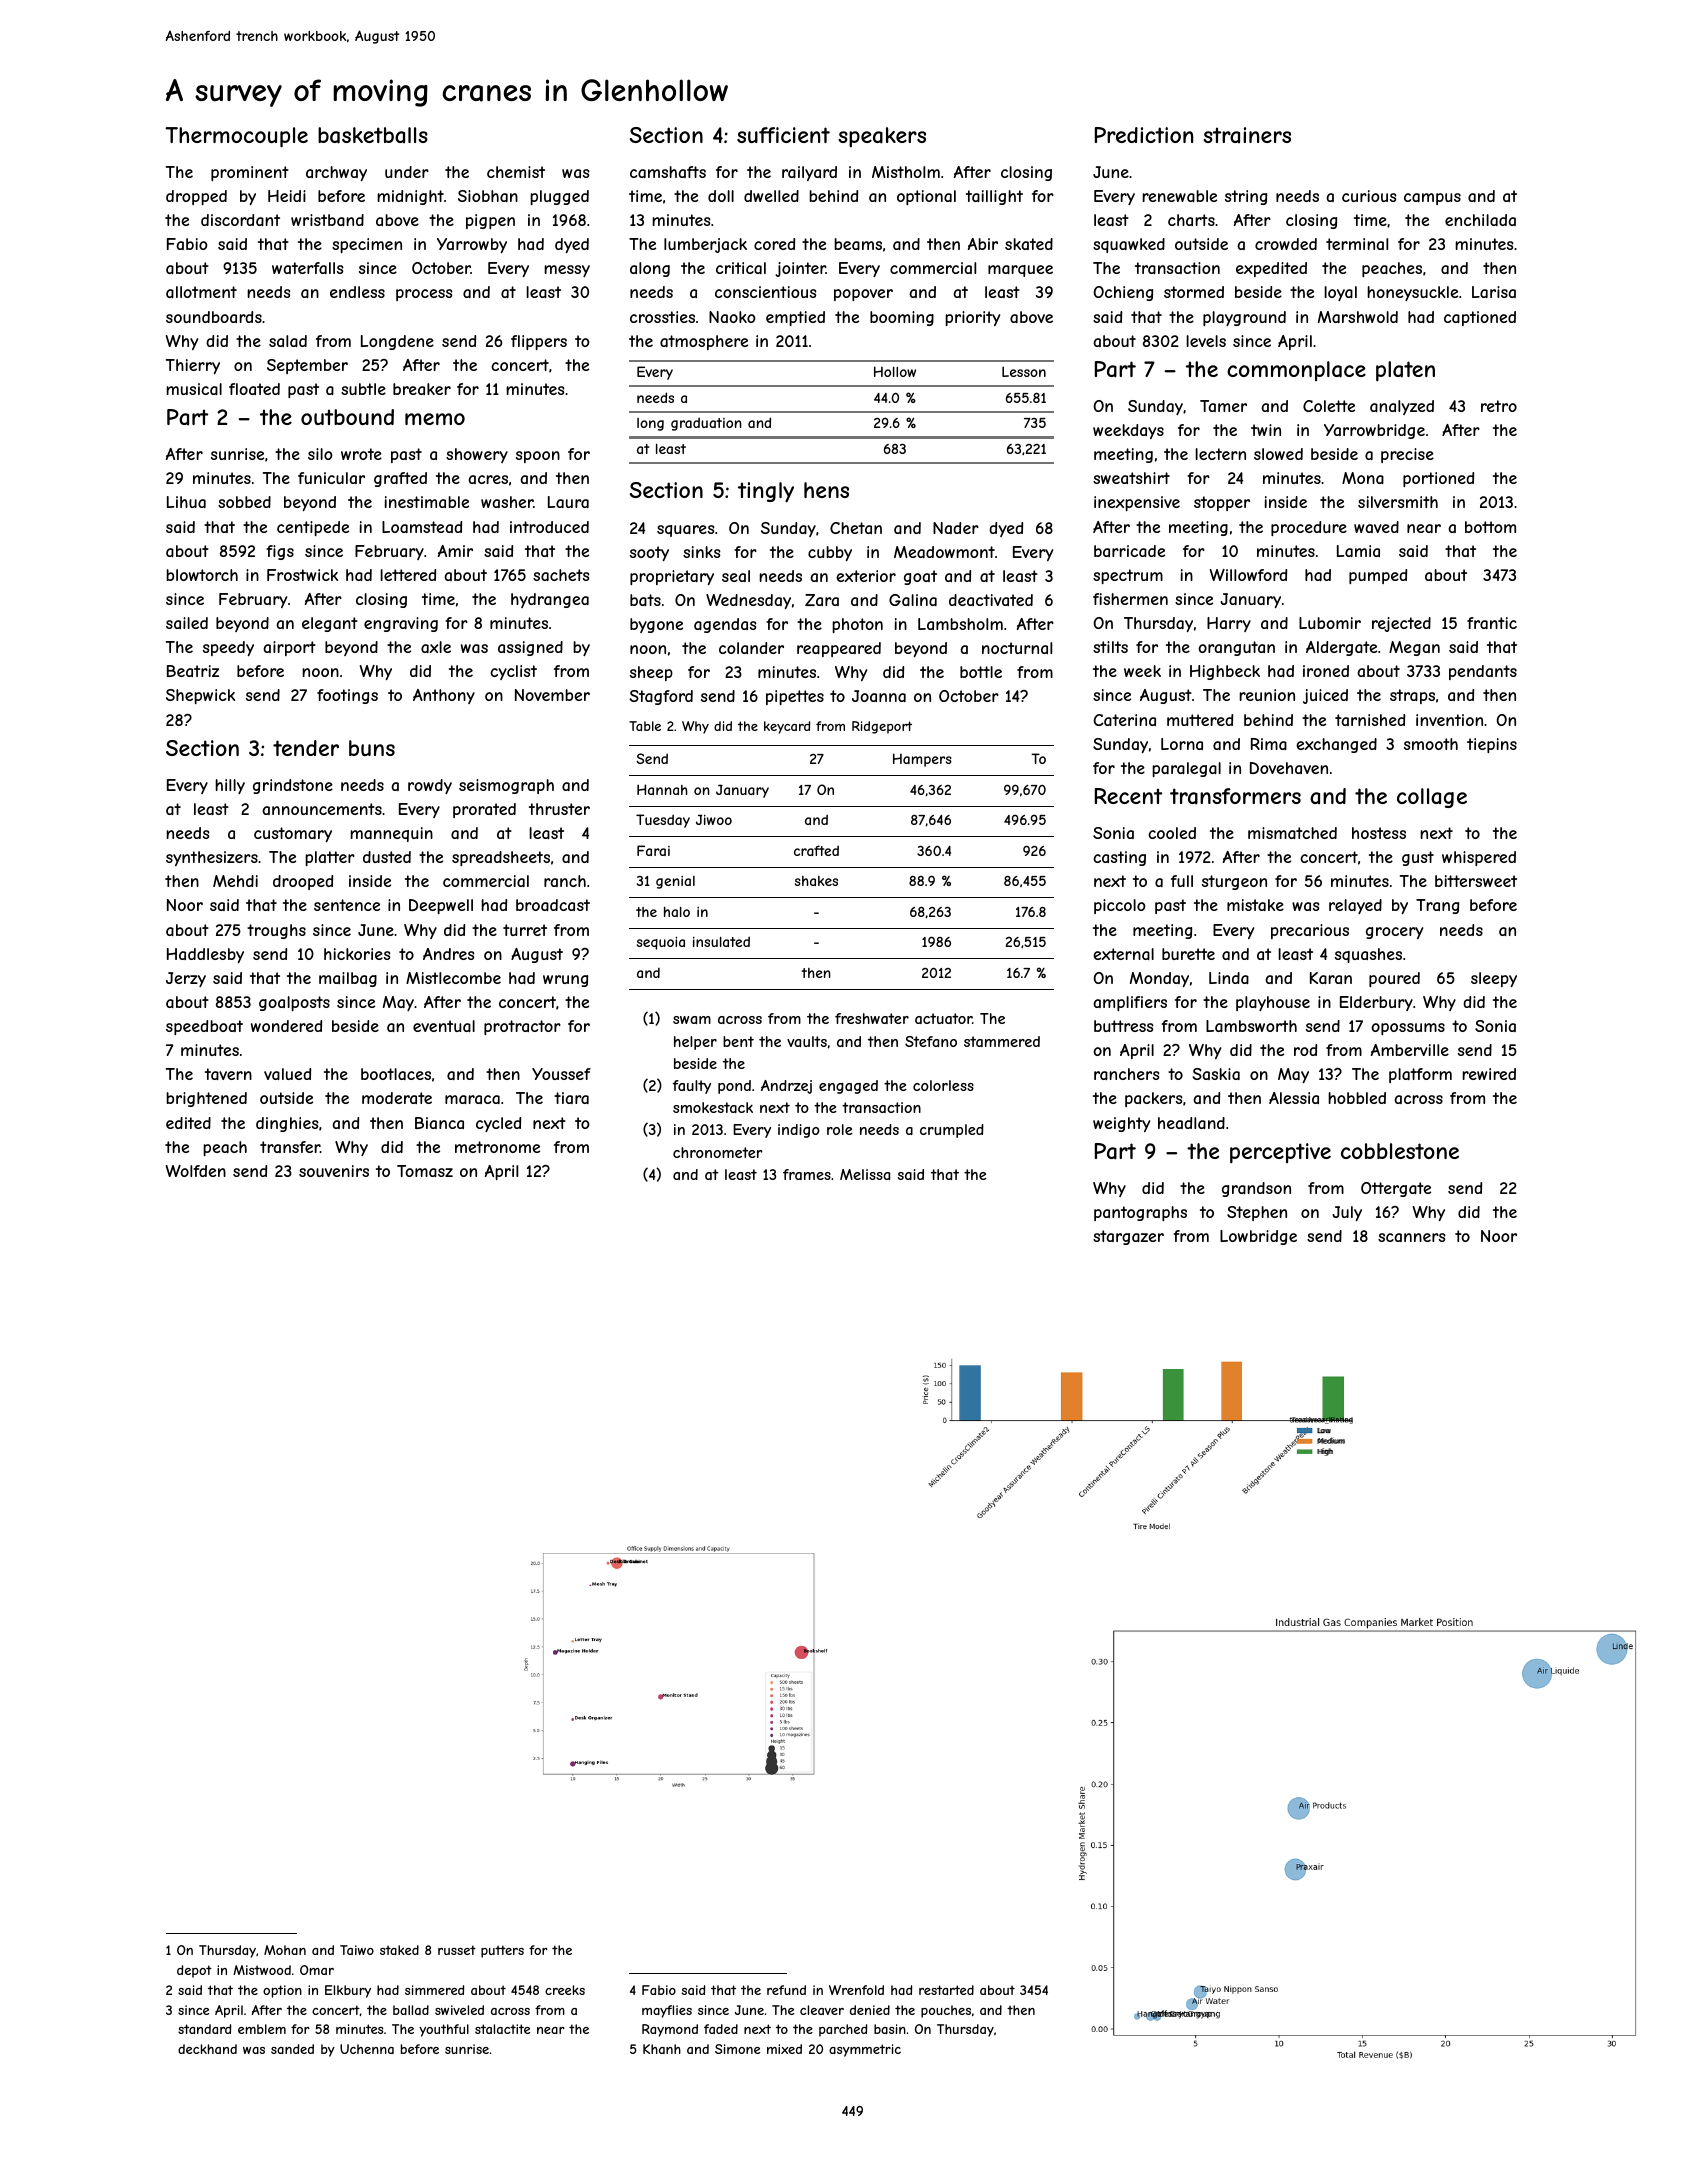 The width and height of the image is (1683, 2178). What do you see at coordinates (506, 786) in the image?
I see `seismograph` at bounding box center [506, 786].
